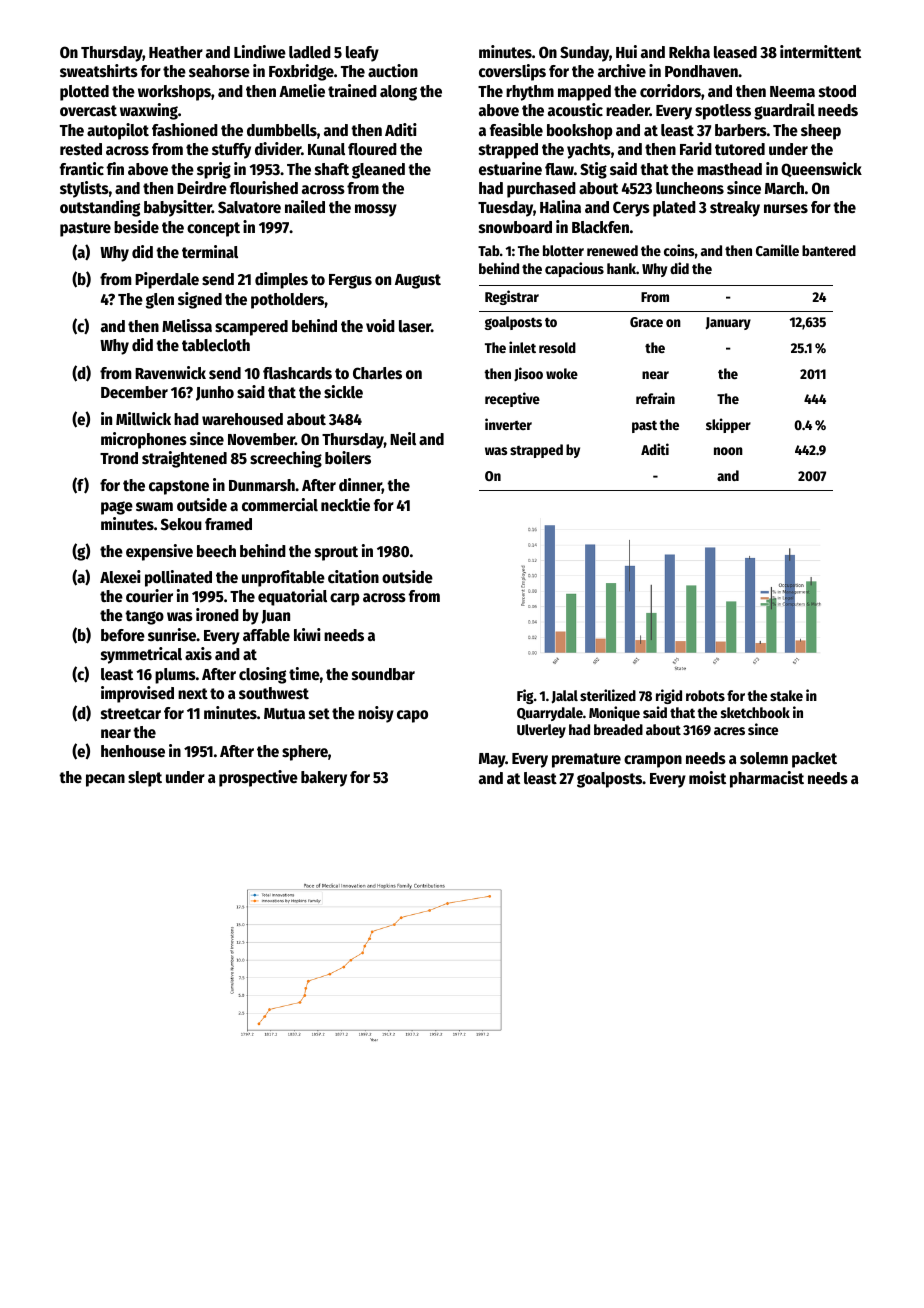 The height and width of the document is (1308, 924). I want to click on Ravenwick, so click(170, 373).
